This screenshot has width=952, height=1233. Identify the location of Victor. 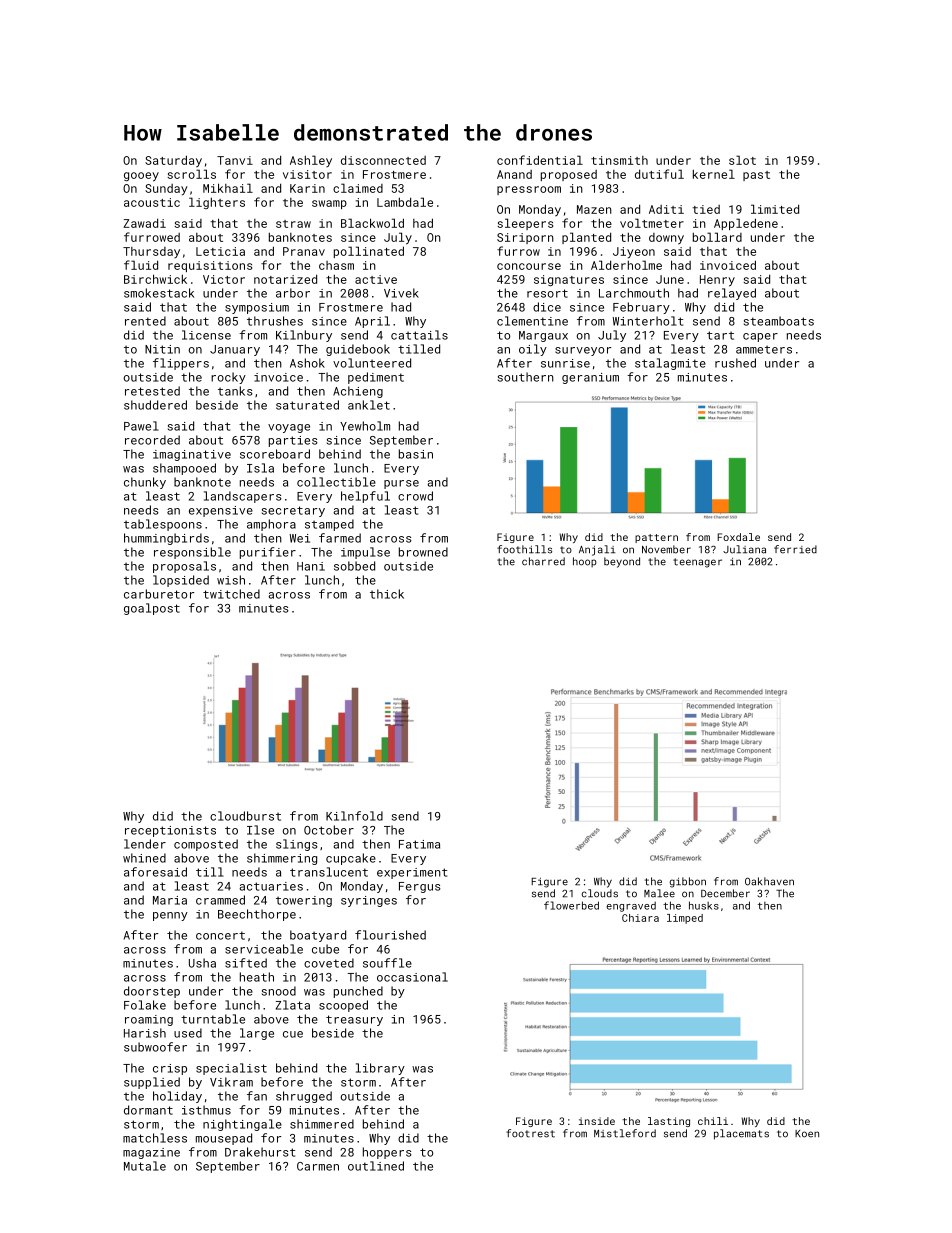
(224, 279).
